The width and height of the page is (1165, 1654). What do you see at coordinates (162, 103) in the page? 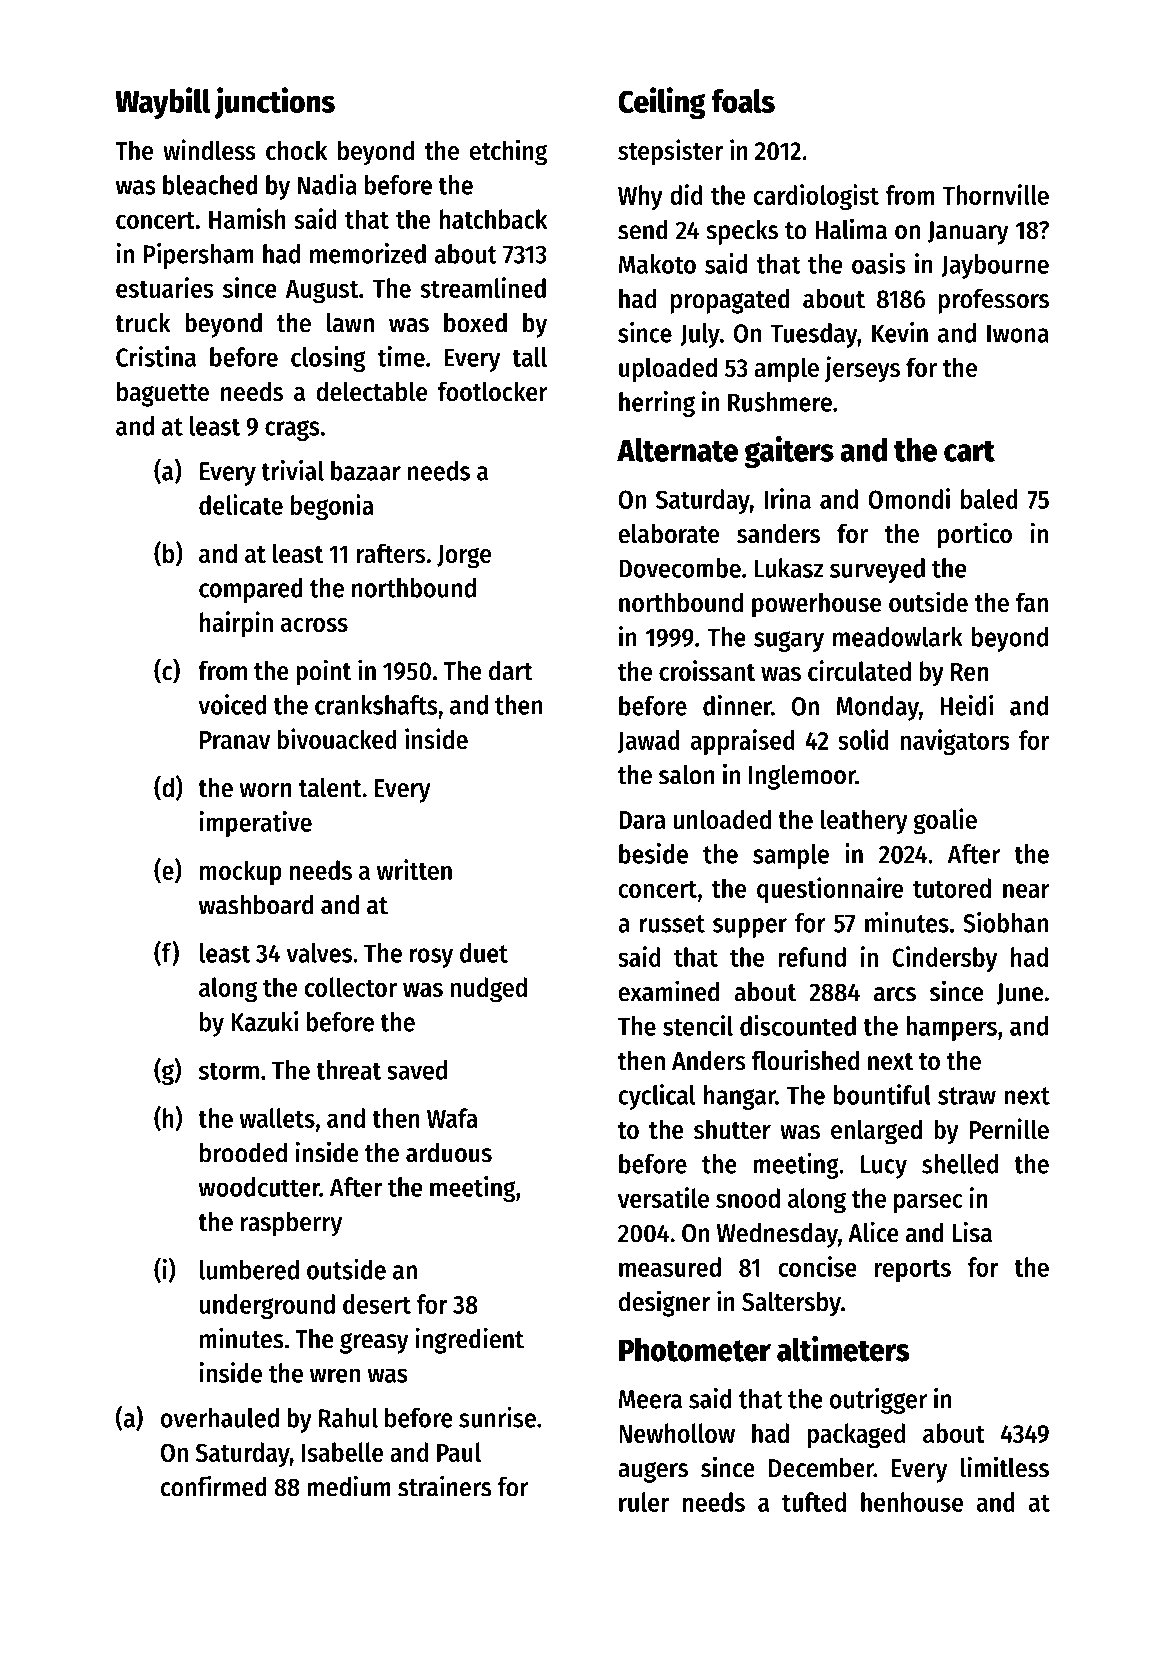
I see `Waybill` at bounding box center [162, 103].
